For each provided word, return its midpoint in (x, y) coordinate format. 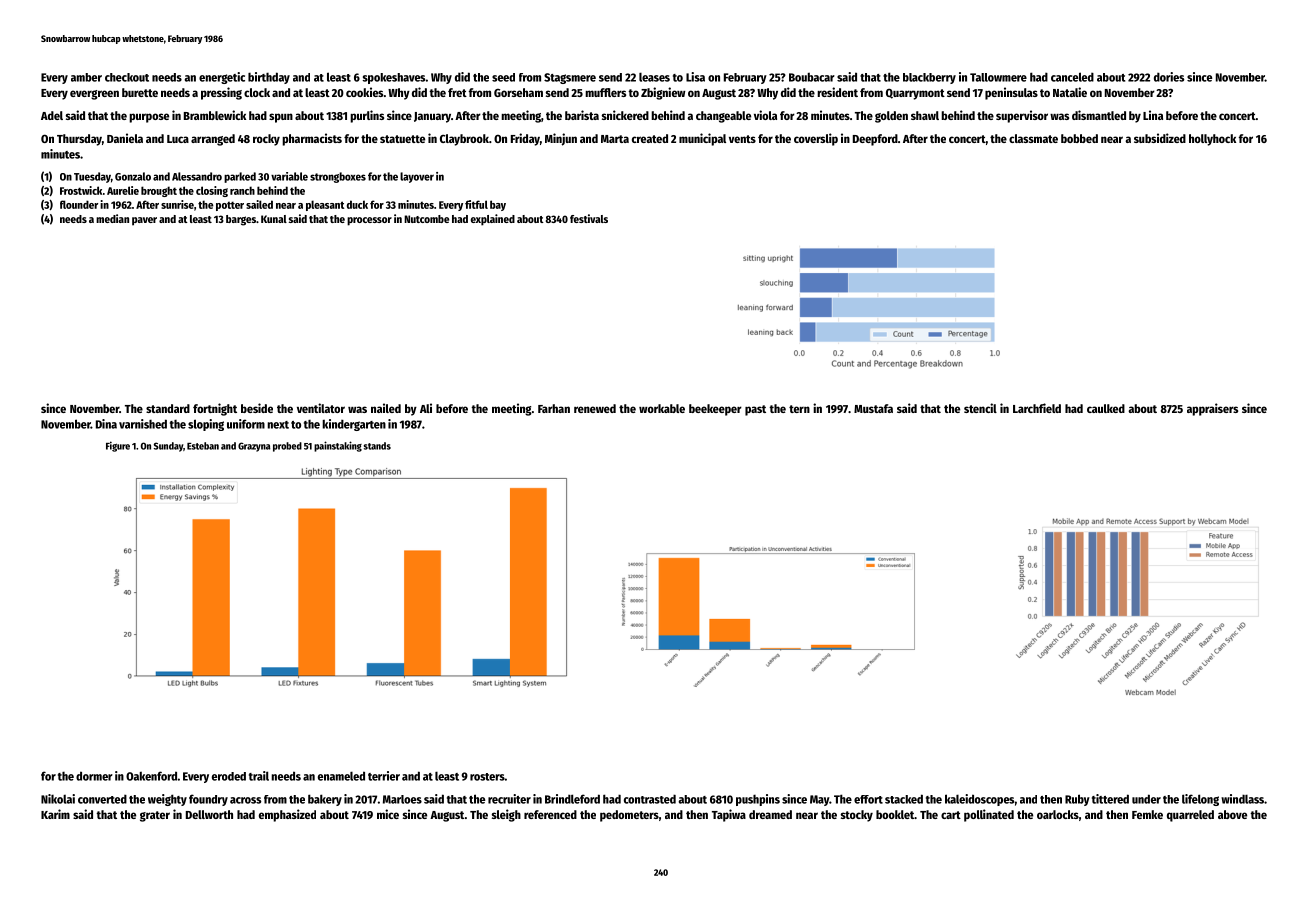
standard (168, 408)
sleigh (506, 815)
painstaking (338, 446)
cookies (365, 92)
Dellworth (209, 814)
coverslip (816, 139)
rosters (487, 777)
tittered (1110, 799)
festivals (589, 218)
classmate (1033, 138)
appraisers (1212, 409)
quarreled (1190, 816)
